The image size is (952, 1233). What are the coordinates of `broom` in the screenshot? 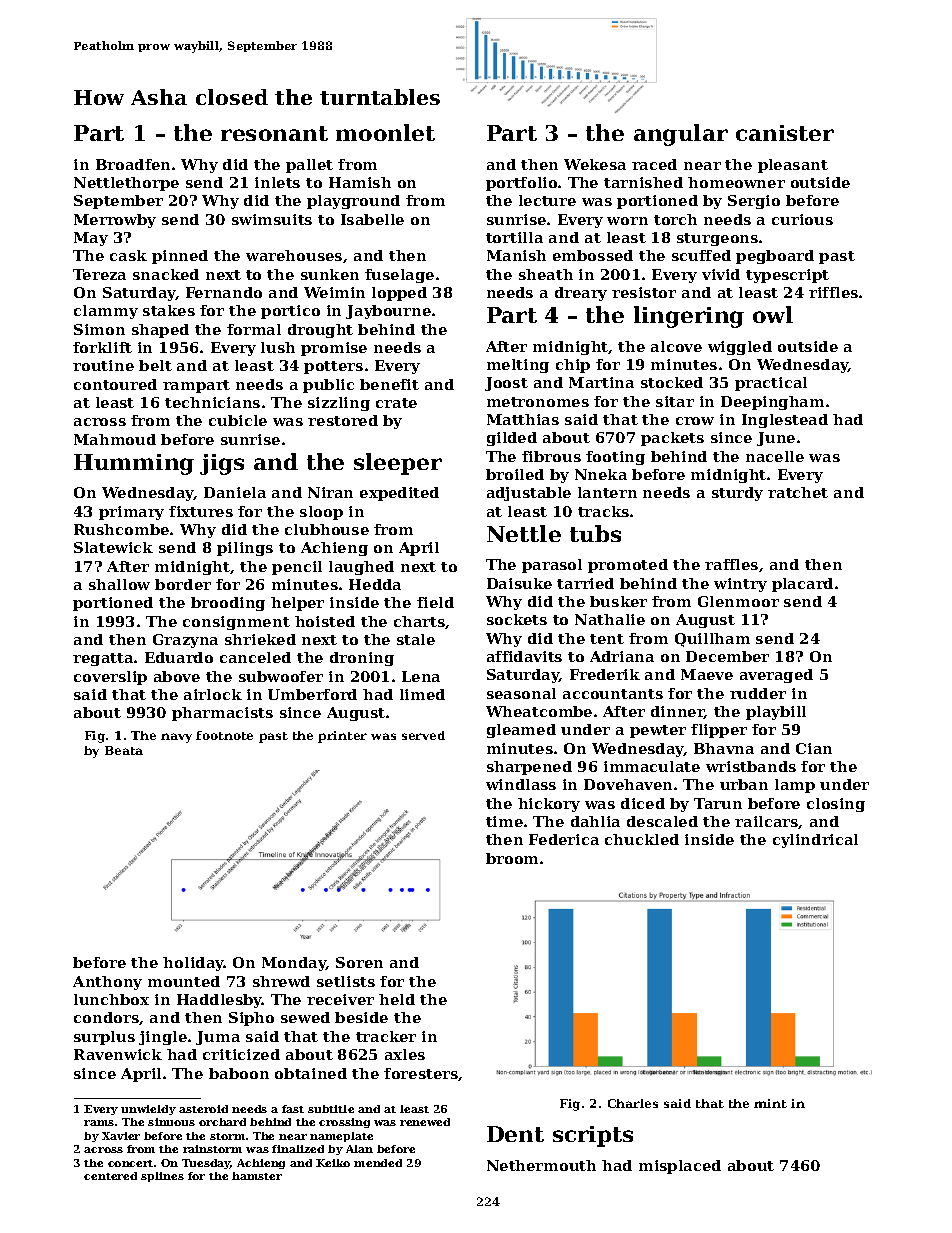 It's located at (512, 858).
